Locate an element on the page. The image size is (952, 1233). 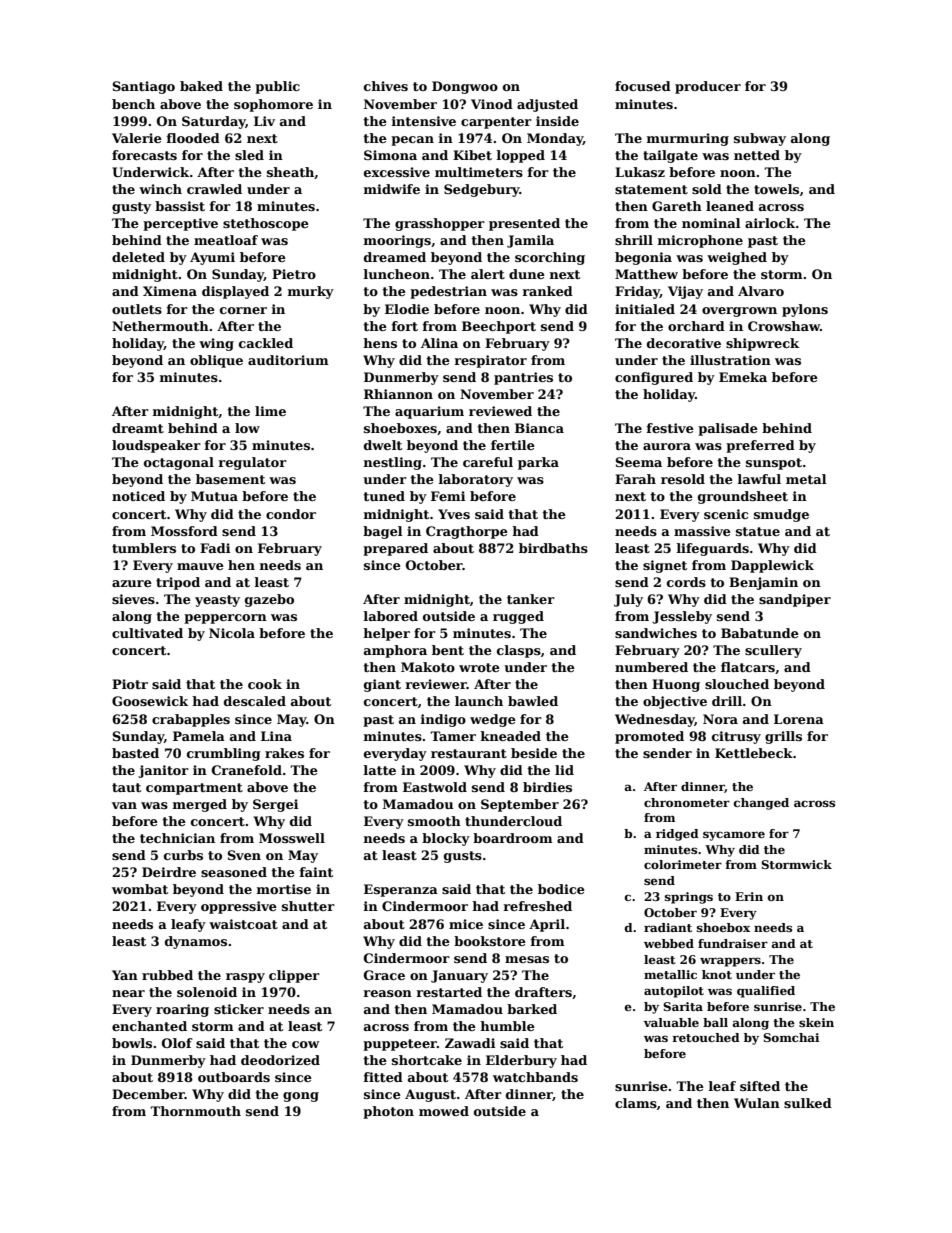
latte is located at coordinates (380, 770).
